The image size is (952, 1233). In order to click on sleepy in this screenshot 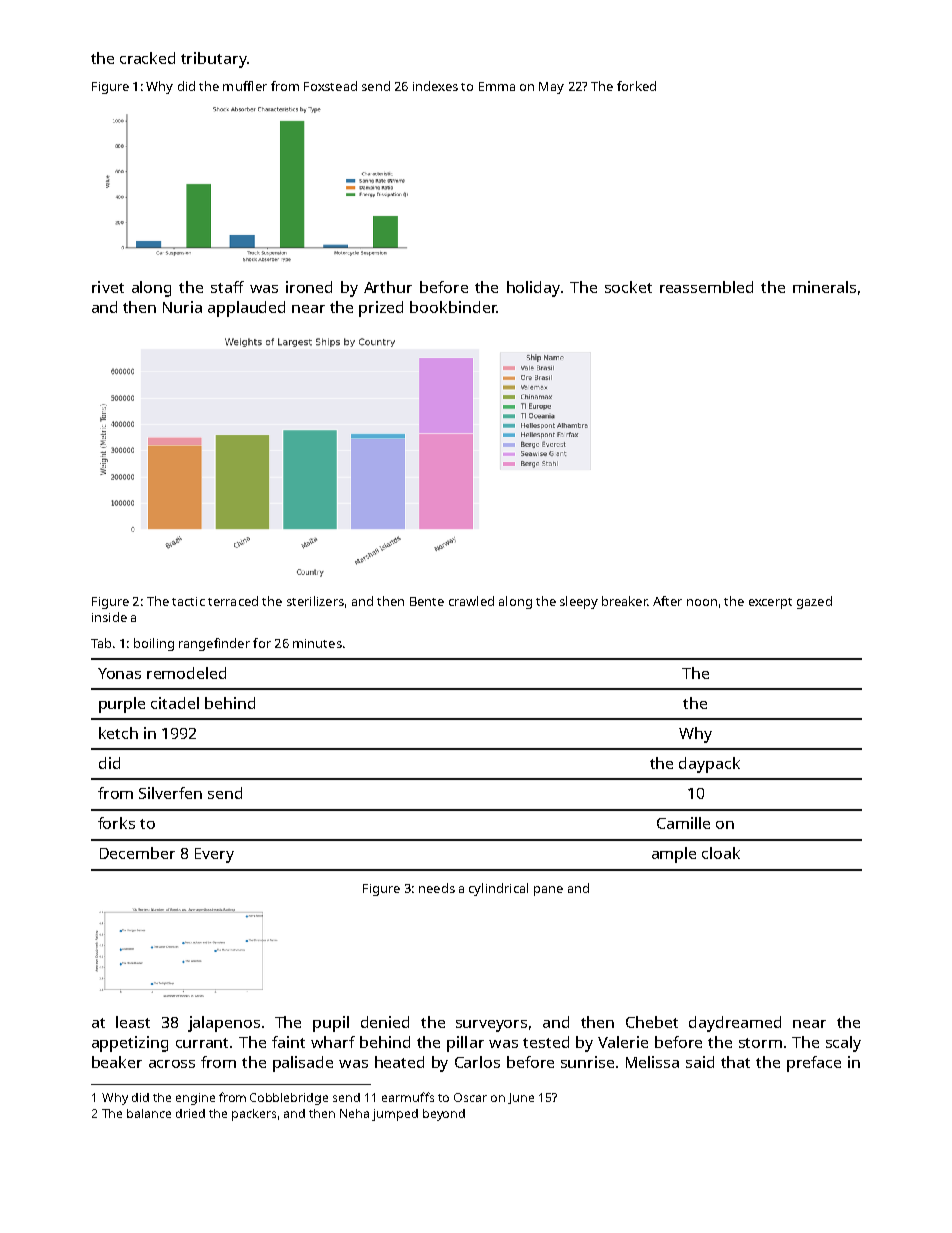, I will do `click(579, 602)`.
